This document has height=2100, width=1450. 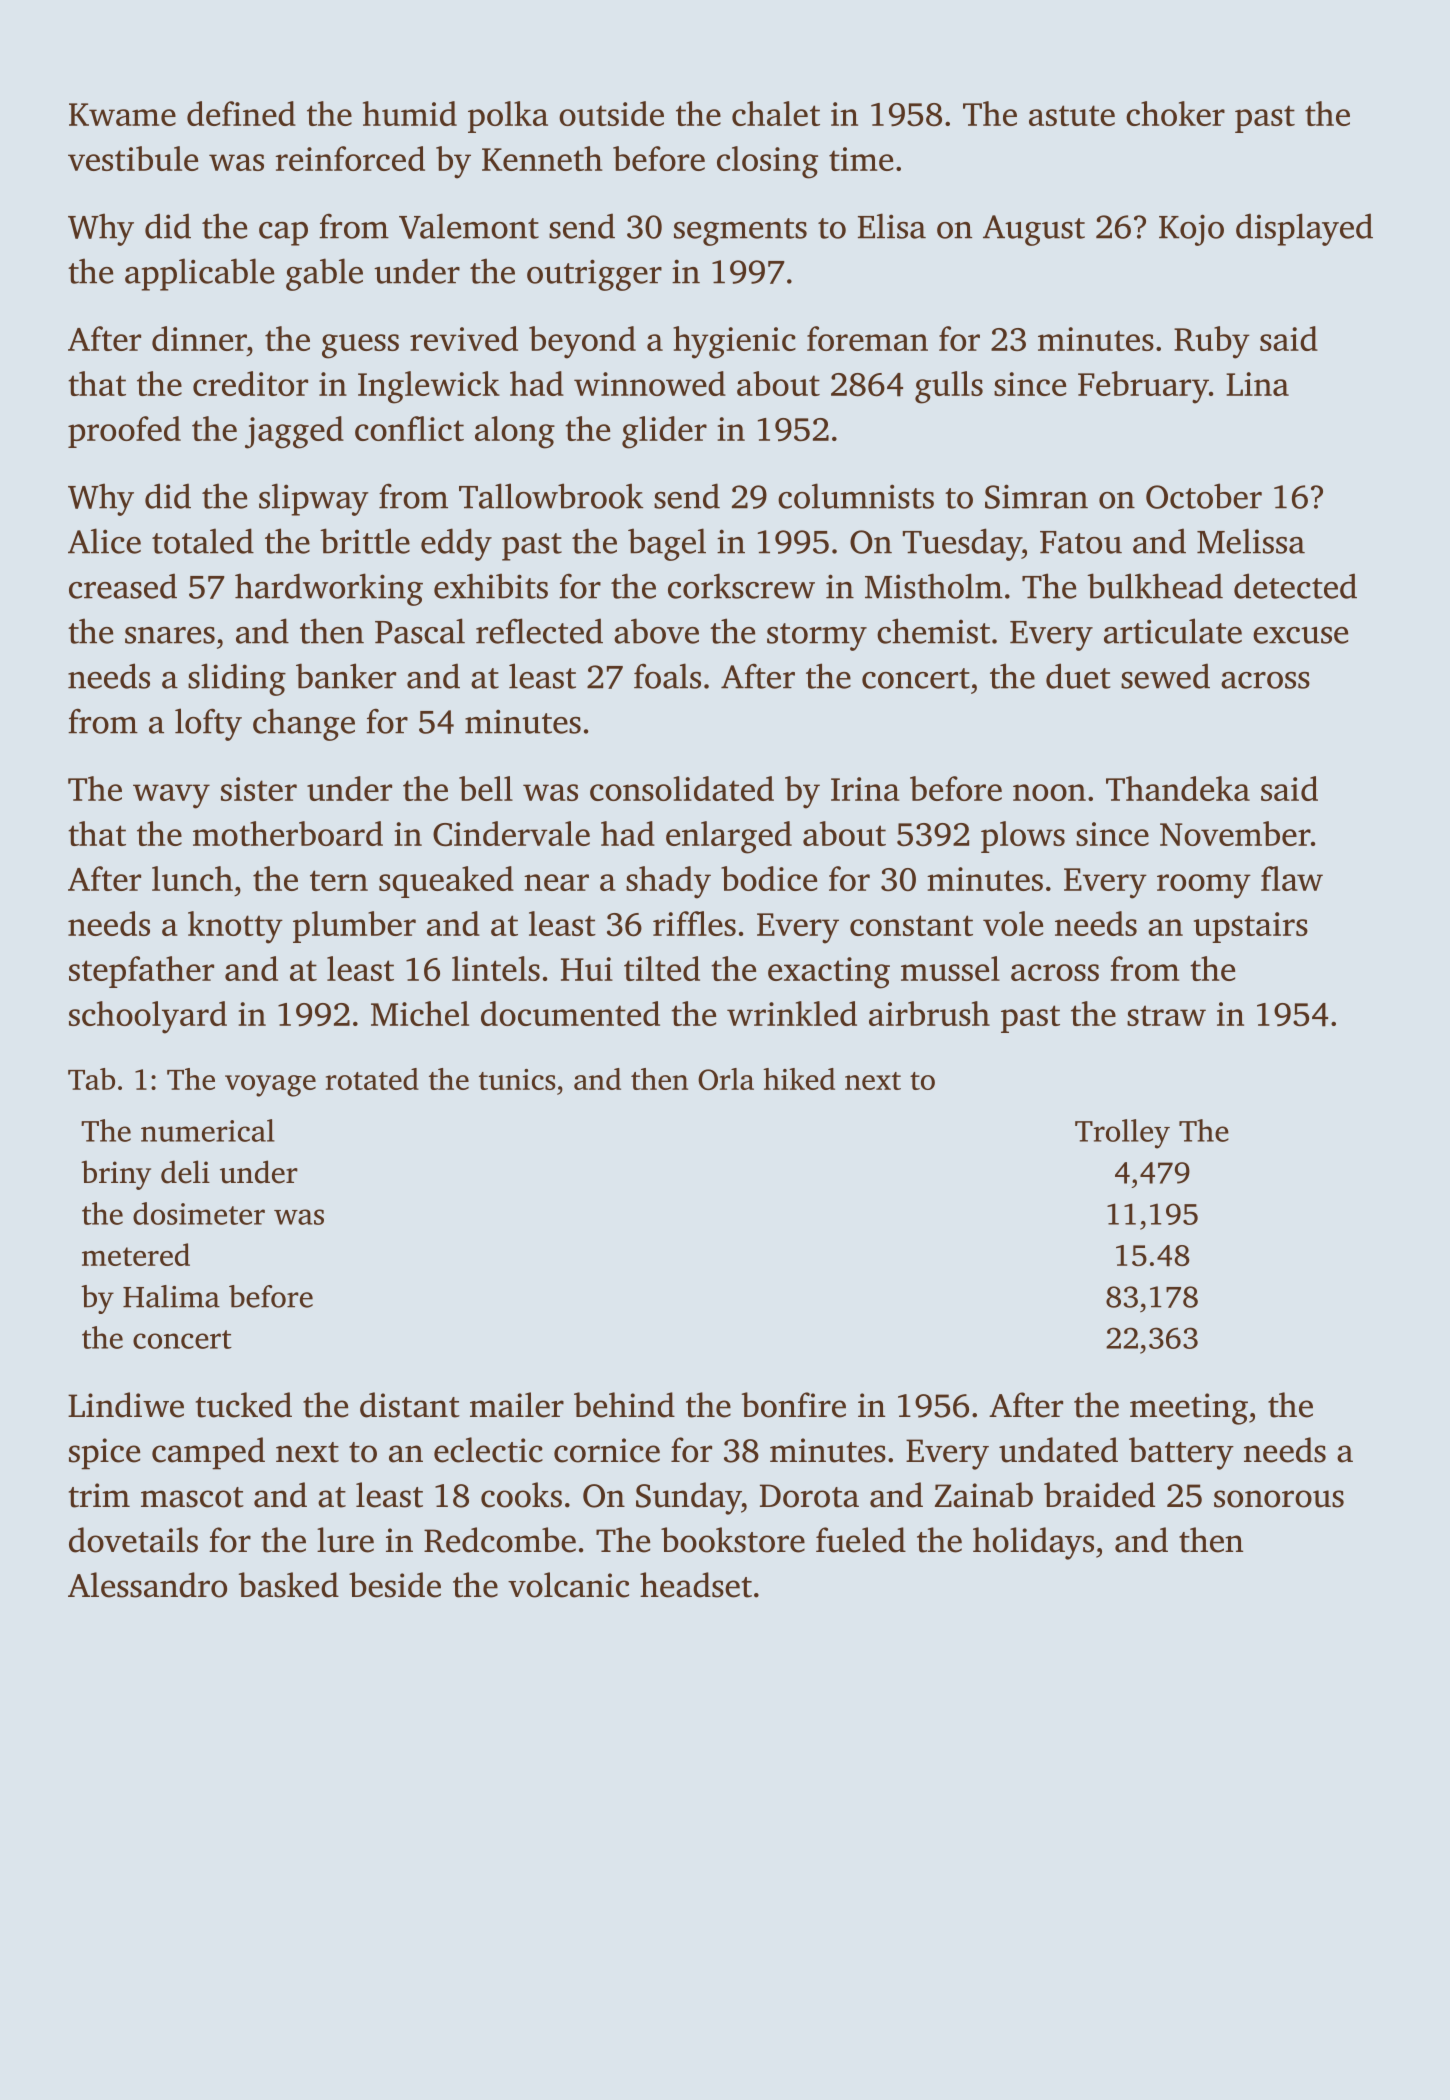 What do you see at coordinates (856, 496) in the document?
I see `columnists` at bounding box center [856, 496].
